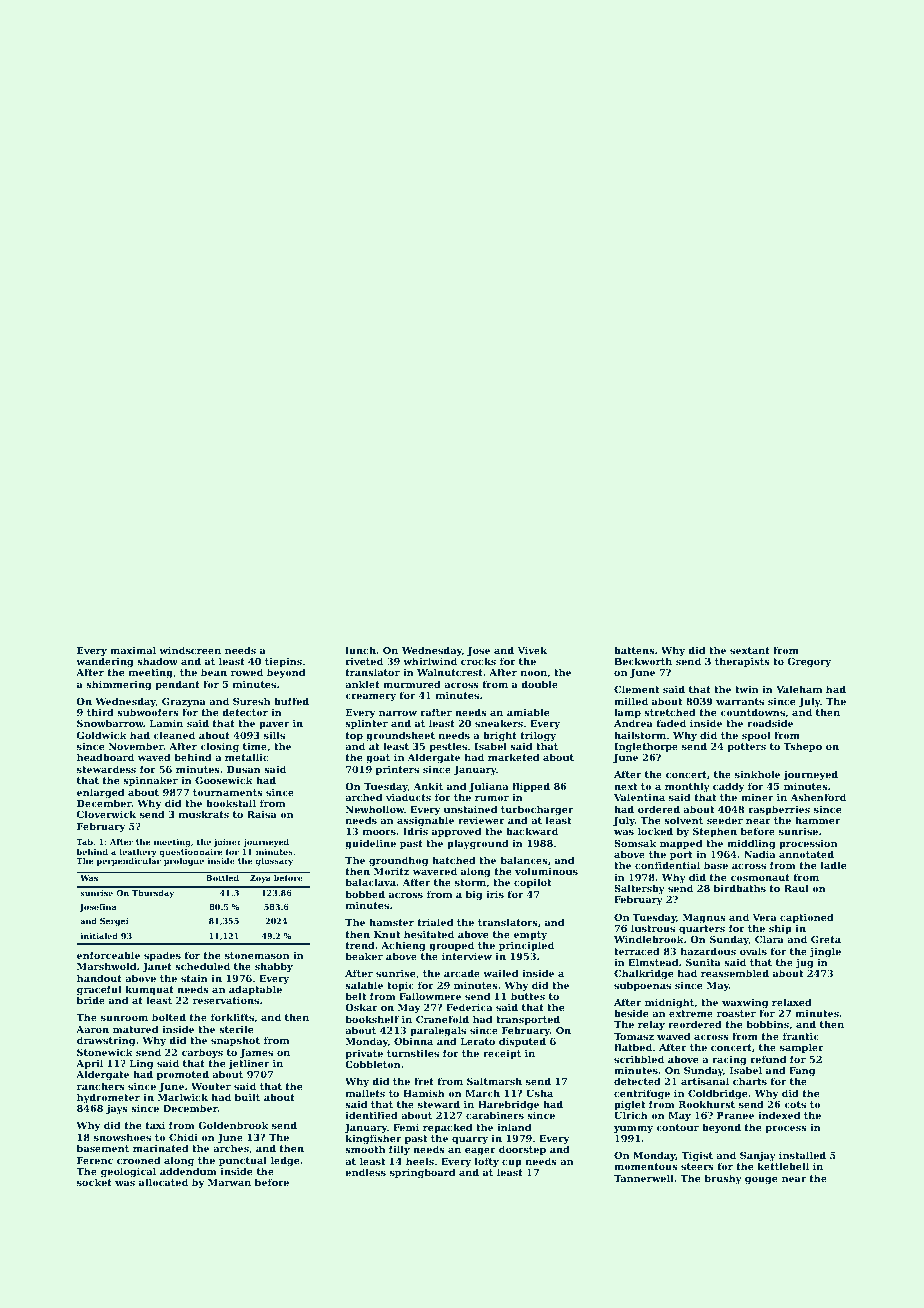 This document has height=1308, width=924. What do you see at coordinates (229, 1182) in the document?
I see `Marwan` at bounding box center [229, 1182].
